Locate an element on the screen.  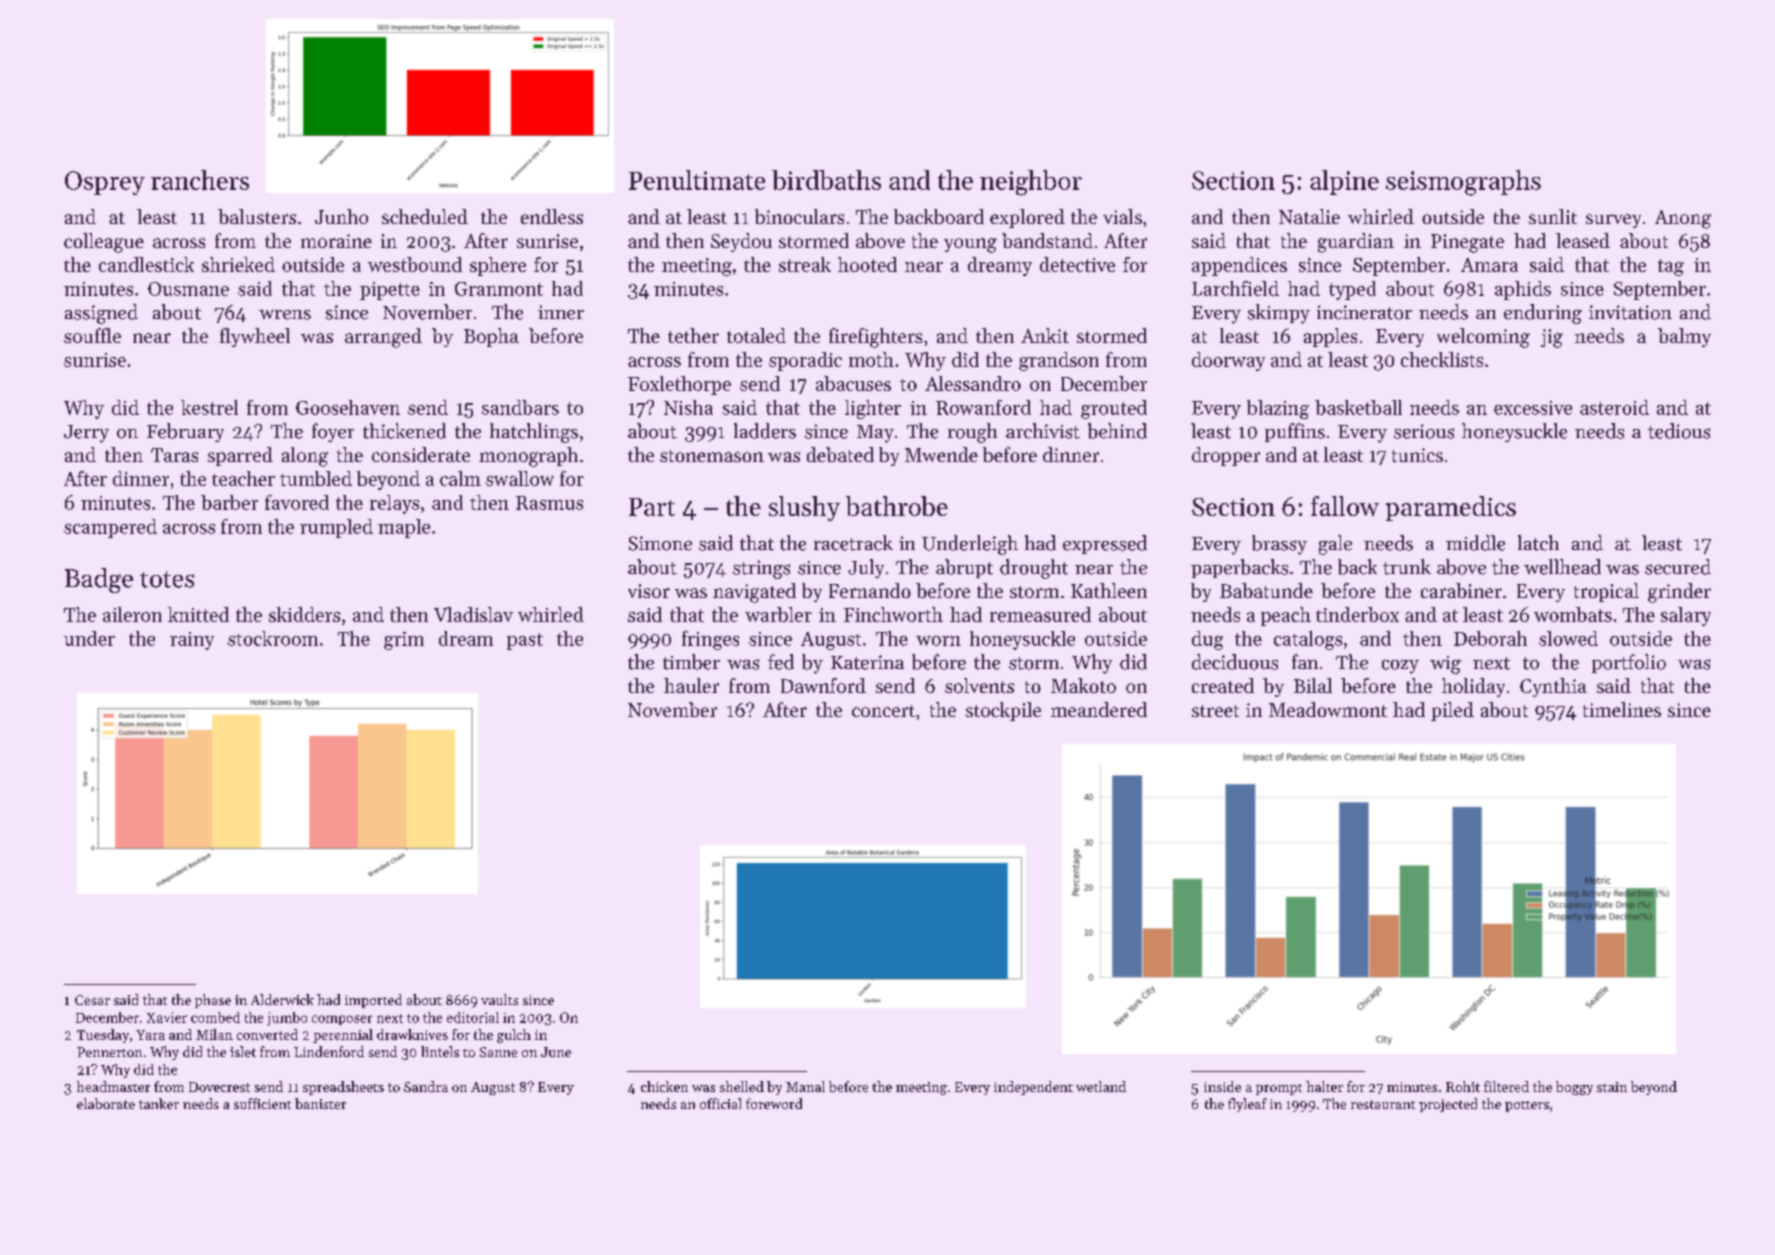
halter is located at coordinates (1324, 1086).
